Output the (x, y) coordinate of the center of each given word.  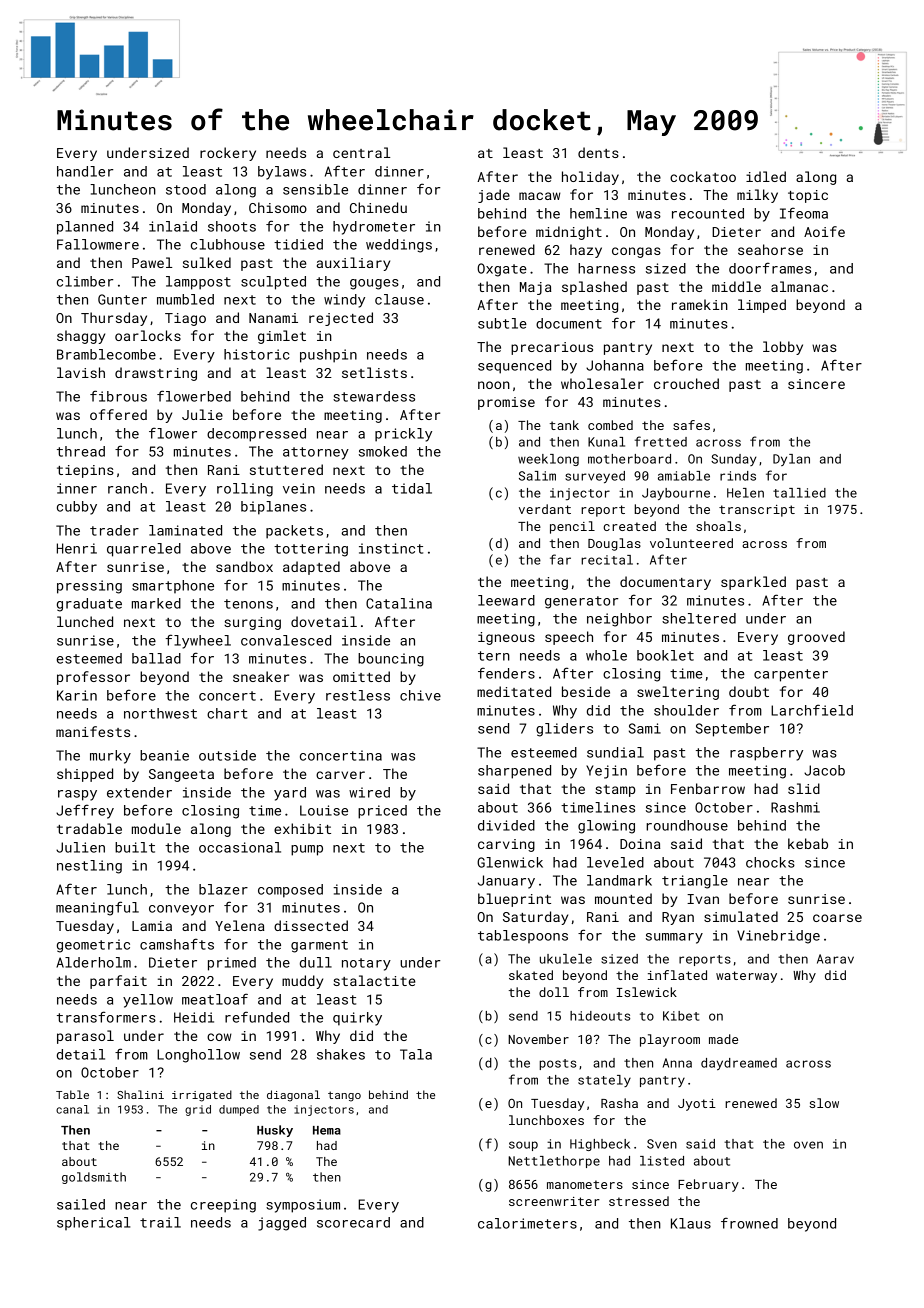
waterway (746, 977)
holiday (590, 178)
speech (569, 638)
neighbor (619, 620)
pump (307, 850)
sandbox (244, 566)
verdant (545, 509)
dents (598, 152)
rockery (228, 154)
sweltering (678, 693)
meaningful (97, 908)
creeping (223, 1206)
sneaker (261, 676)
